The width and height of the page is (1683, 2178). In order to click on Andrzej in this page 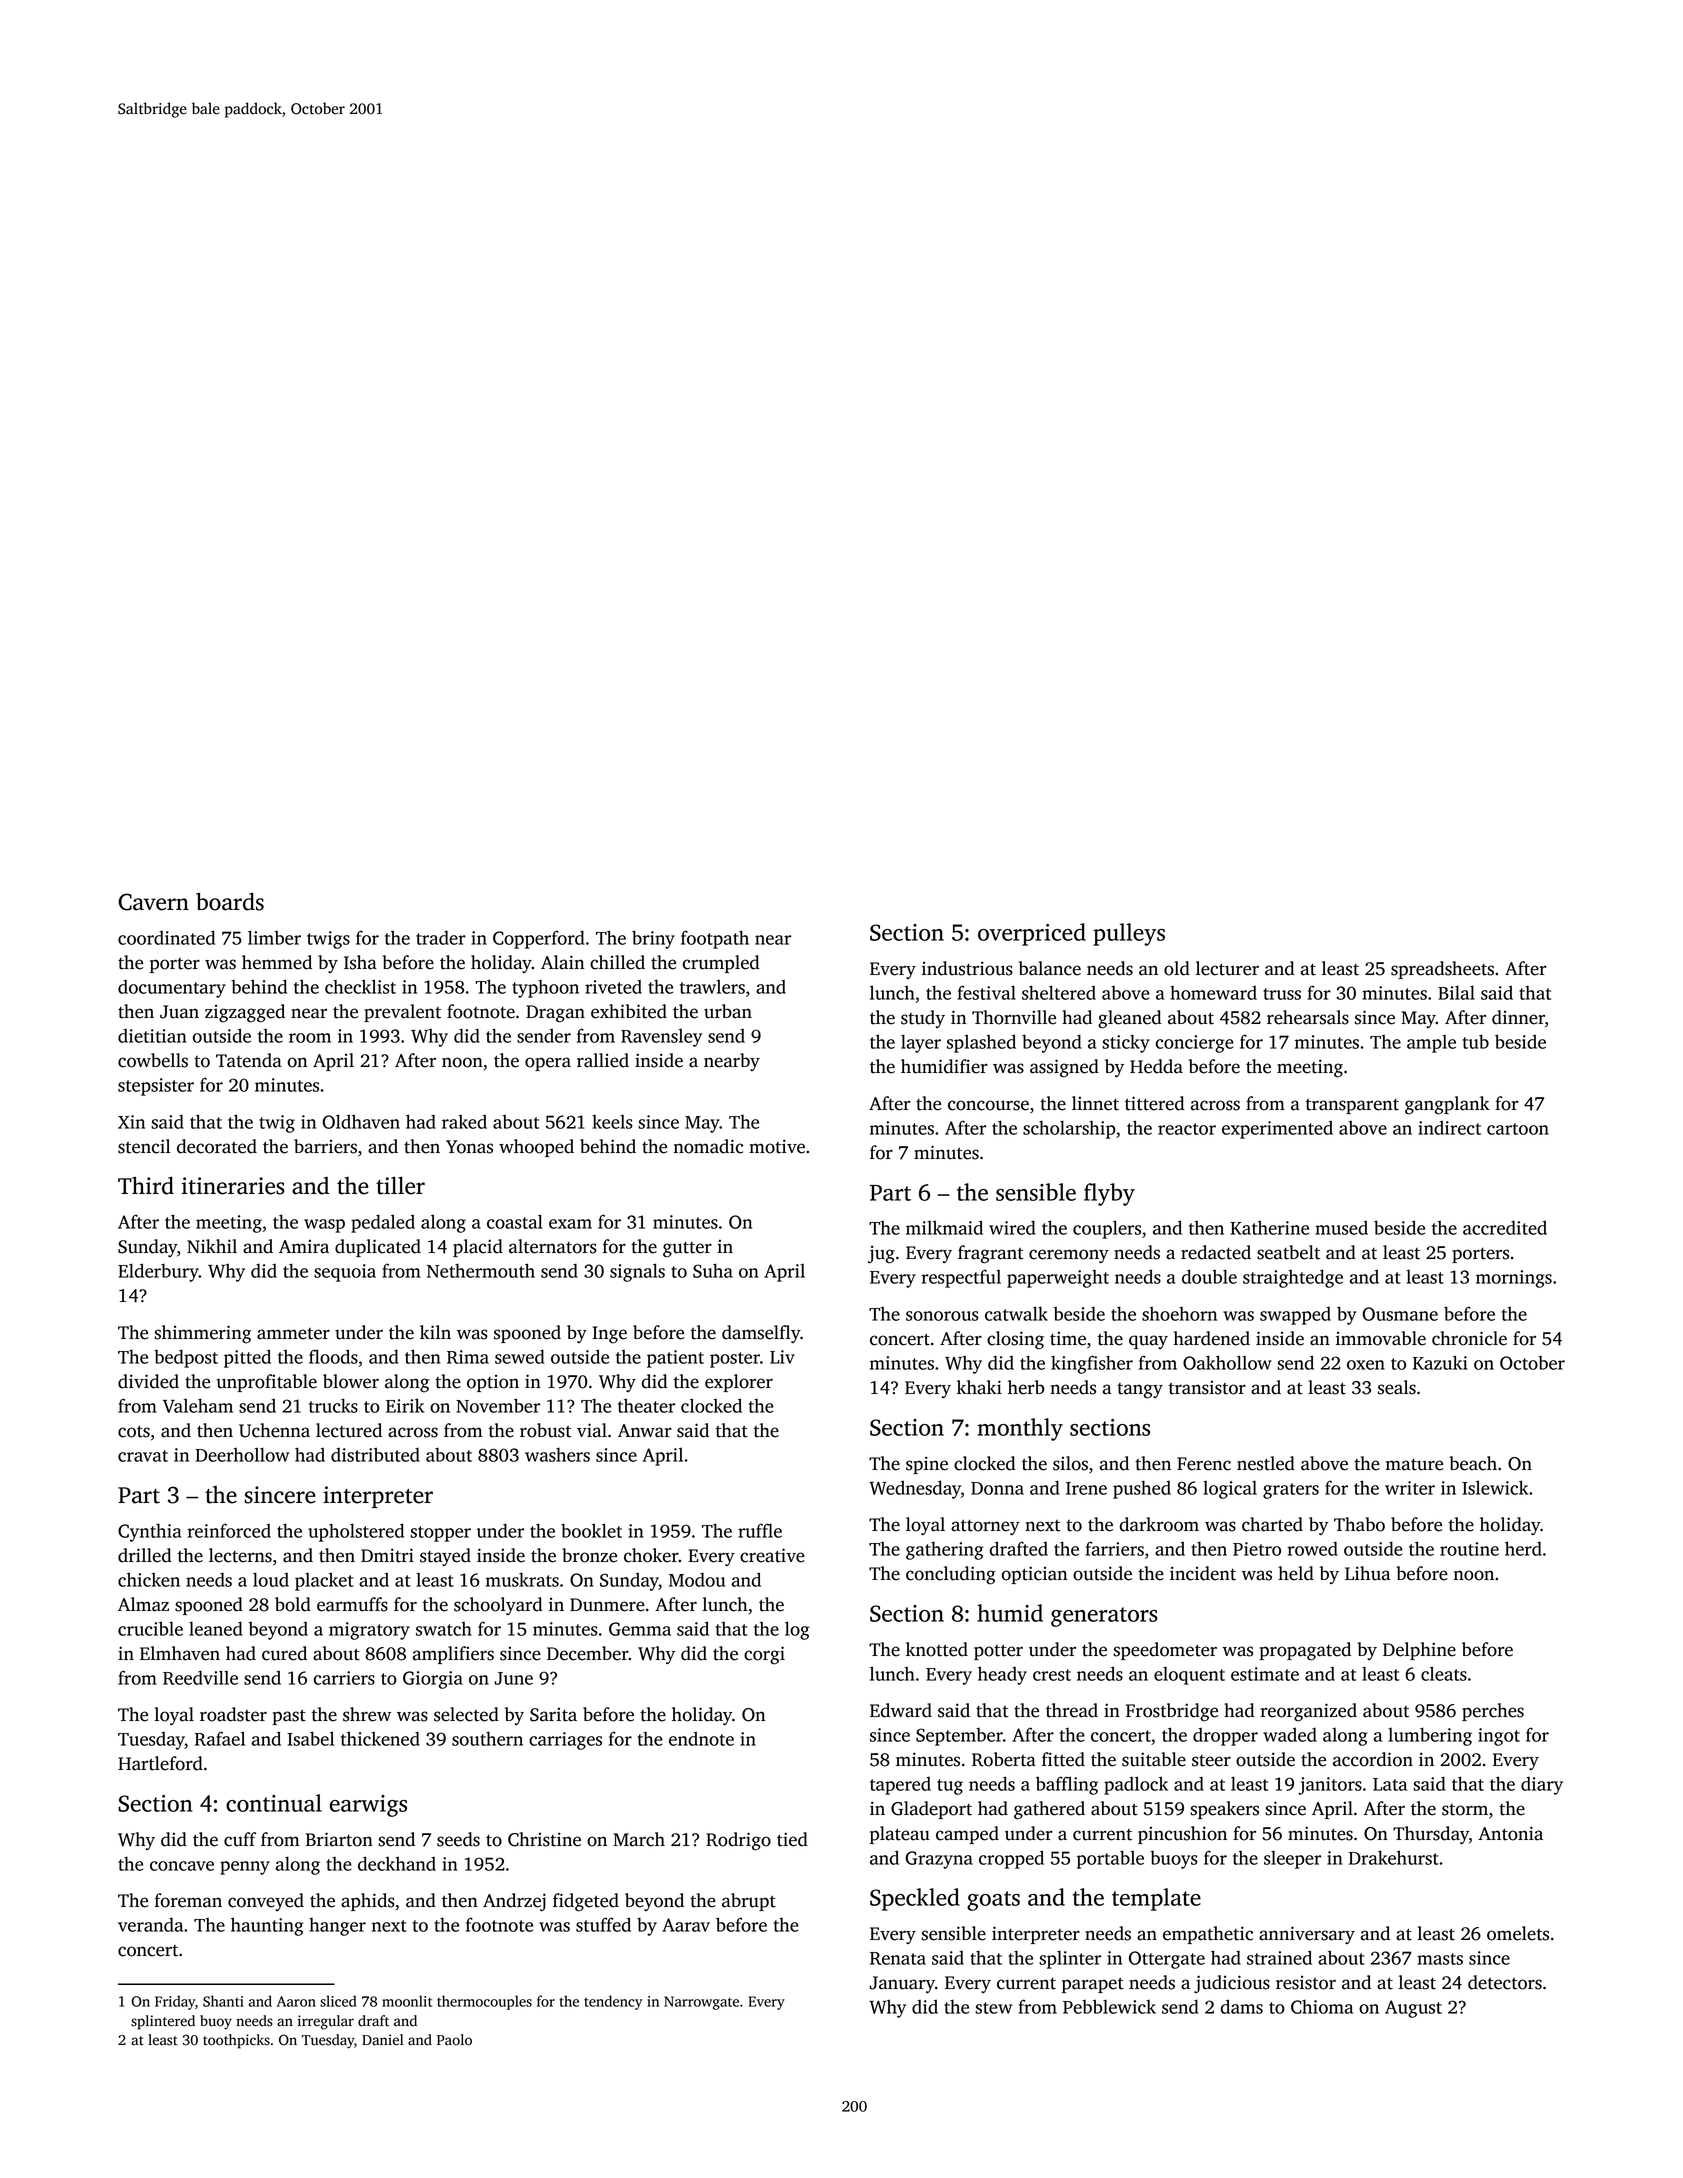, I will do `click(514, 1902)`.
